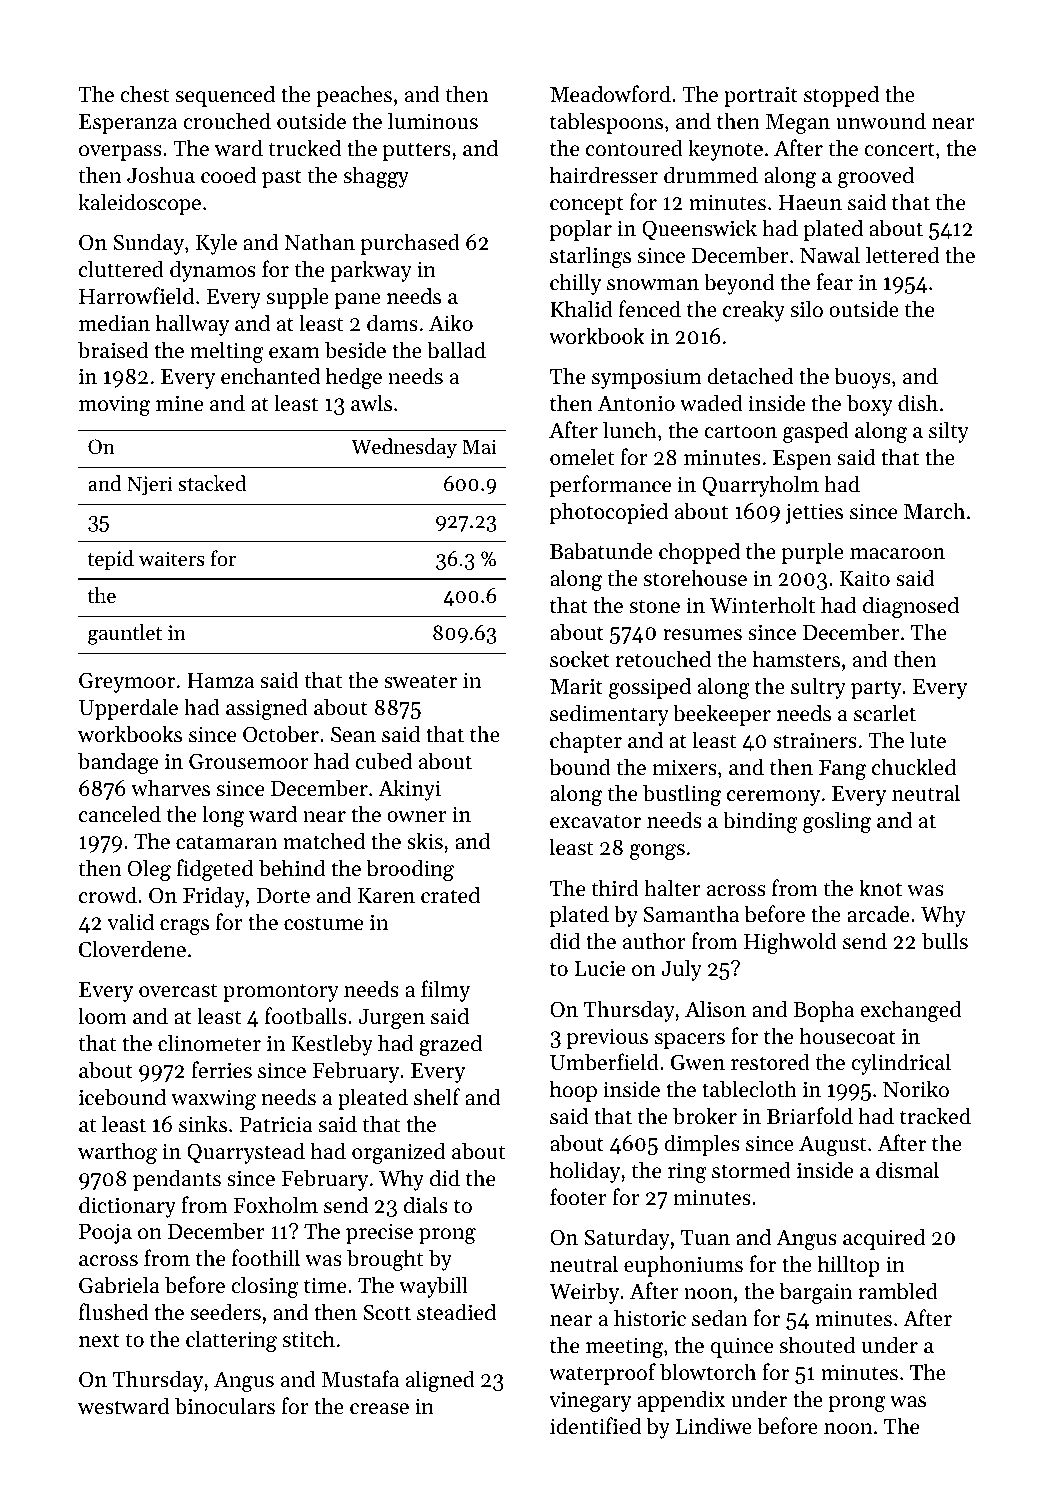  What do you see at coordinates (225, 1406) in the screenshot?
I see `binoculars` at bounding box center [225, 1406].
